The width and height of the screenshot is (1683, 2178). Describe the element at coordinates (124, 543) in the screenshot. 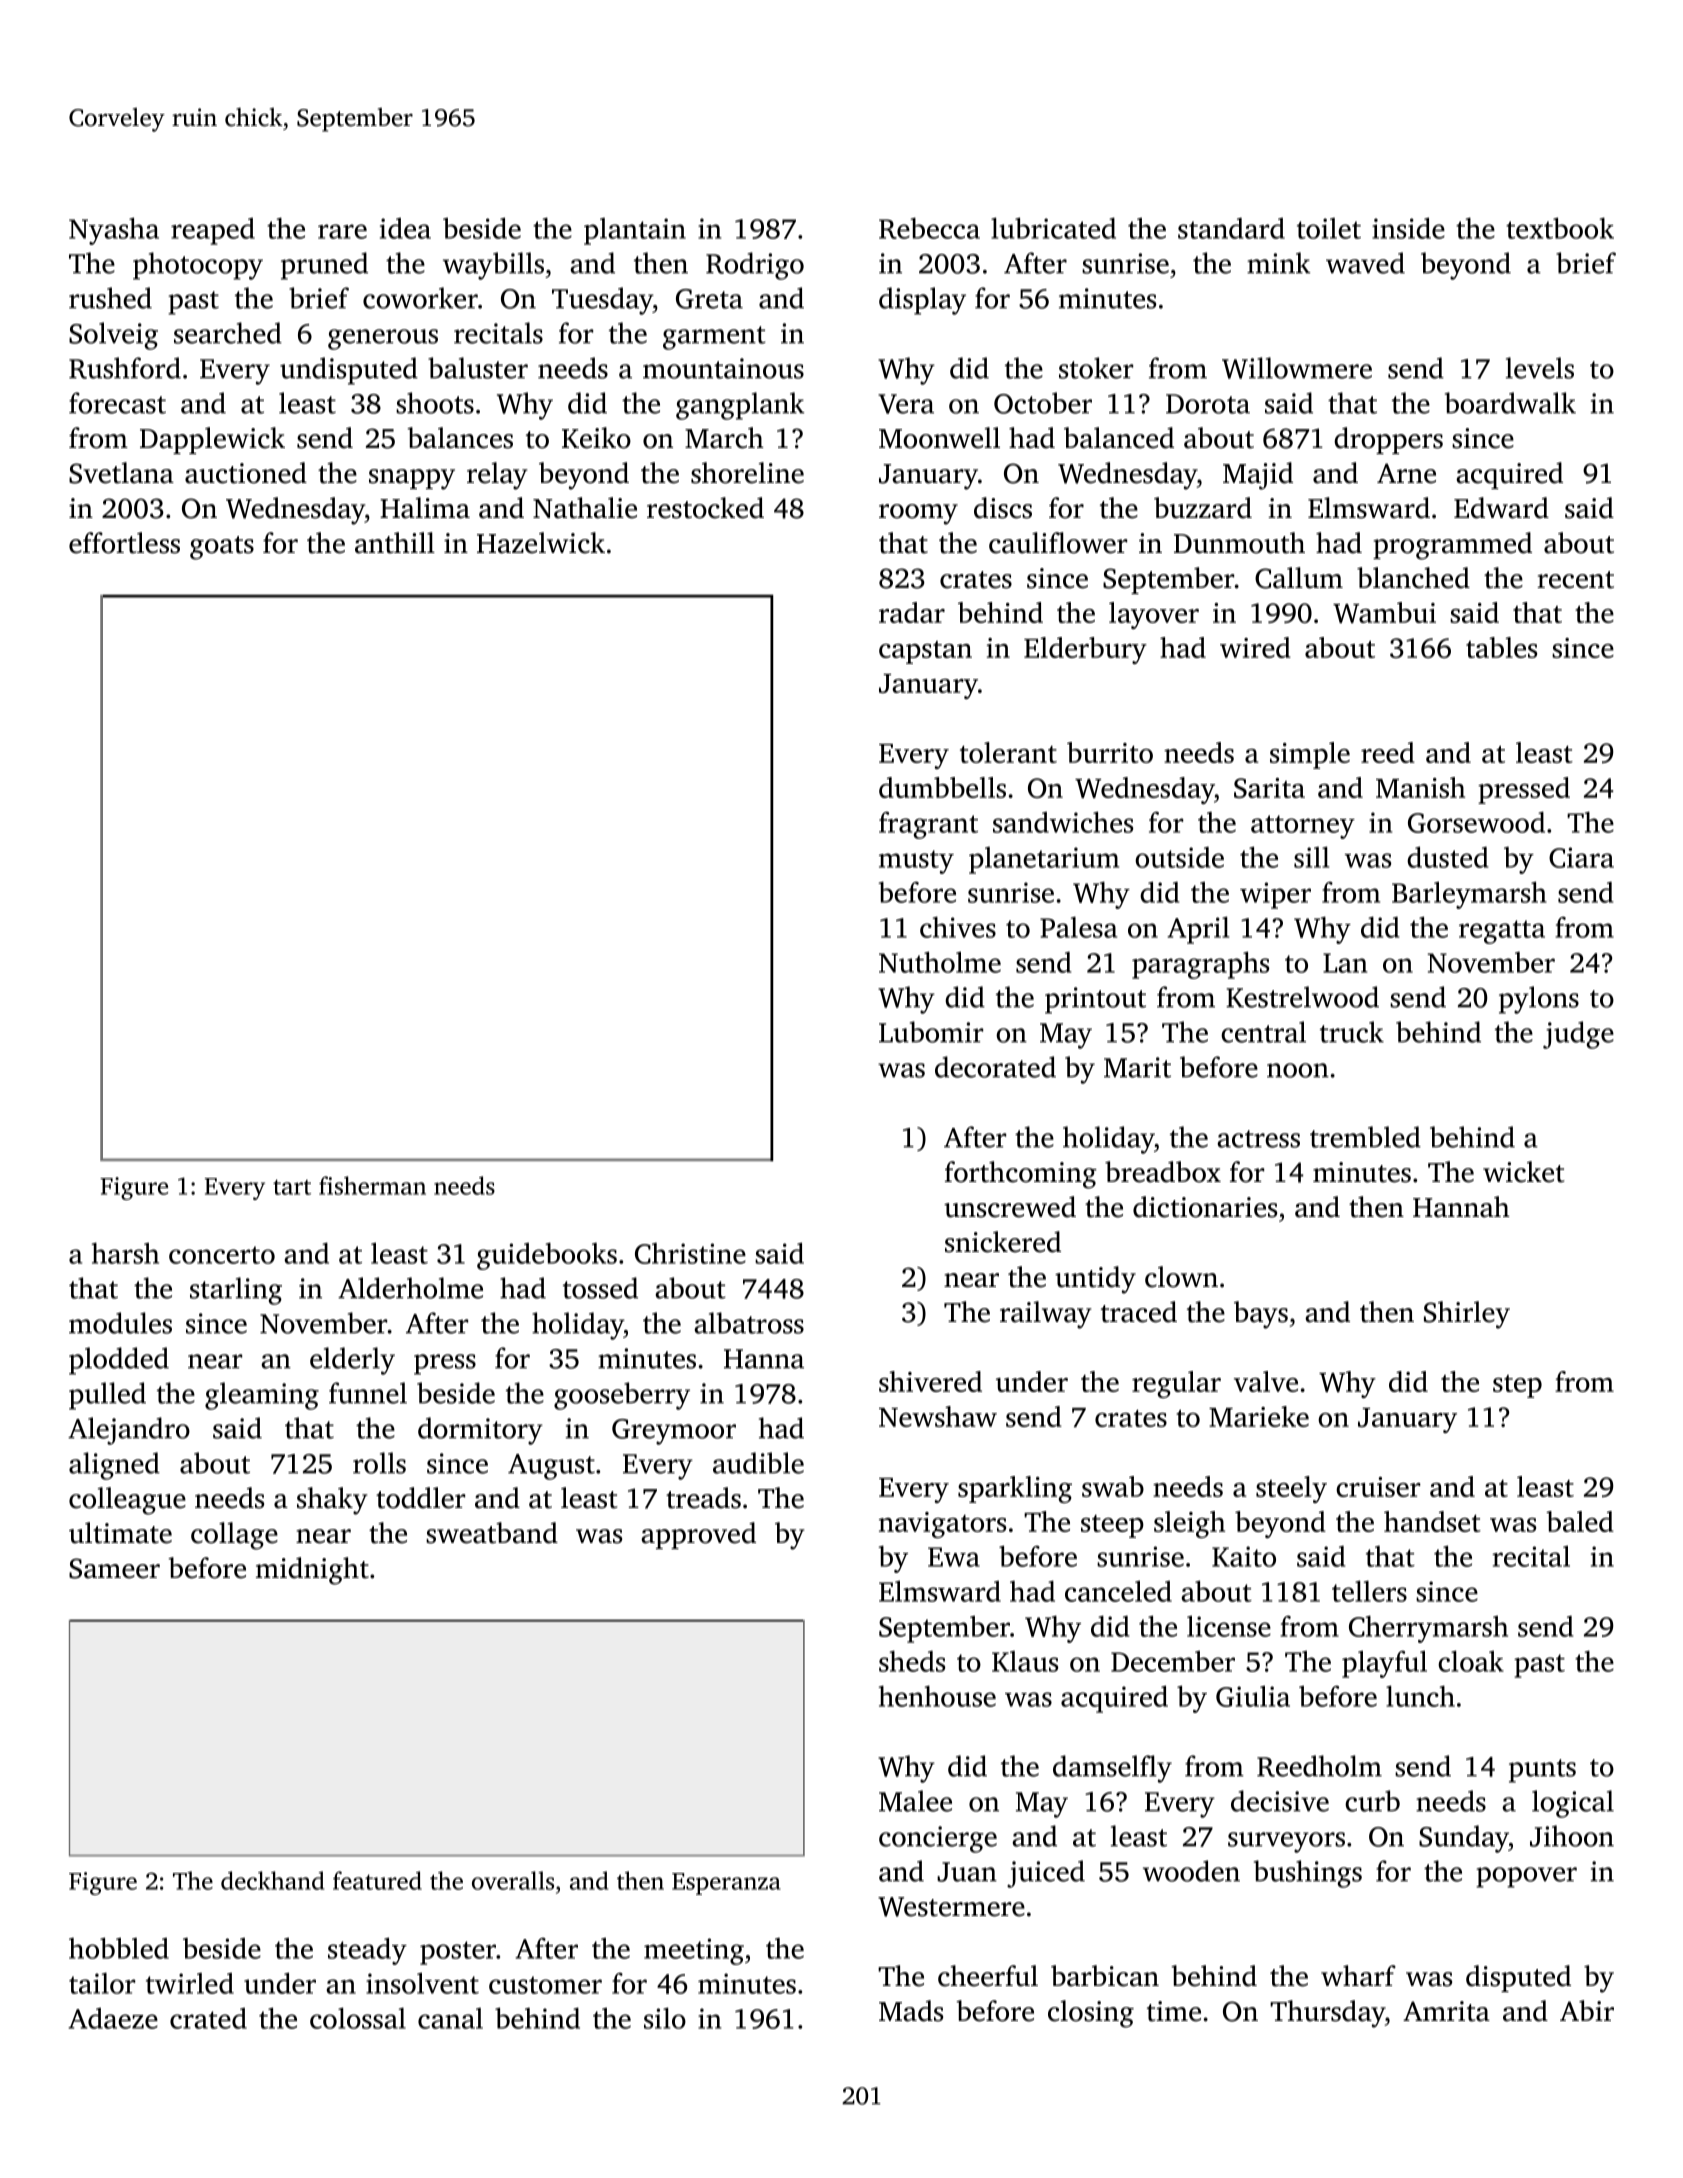

I see `effortless` at that location.
